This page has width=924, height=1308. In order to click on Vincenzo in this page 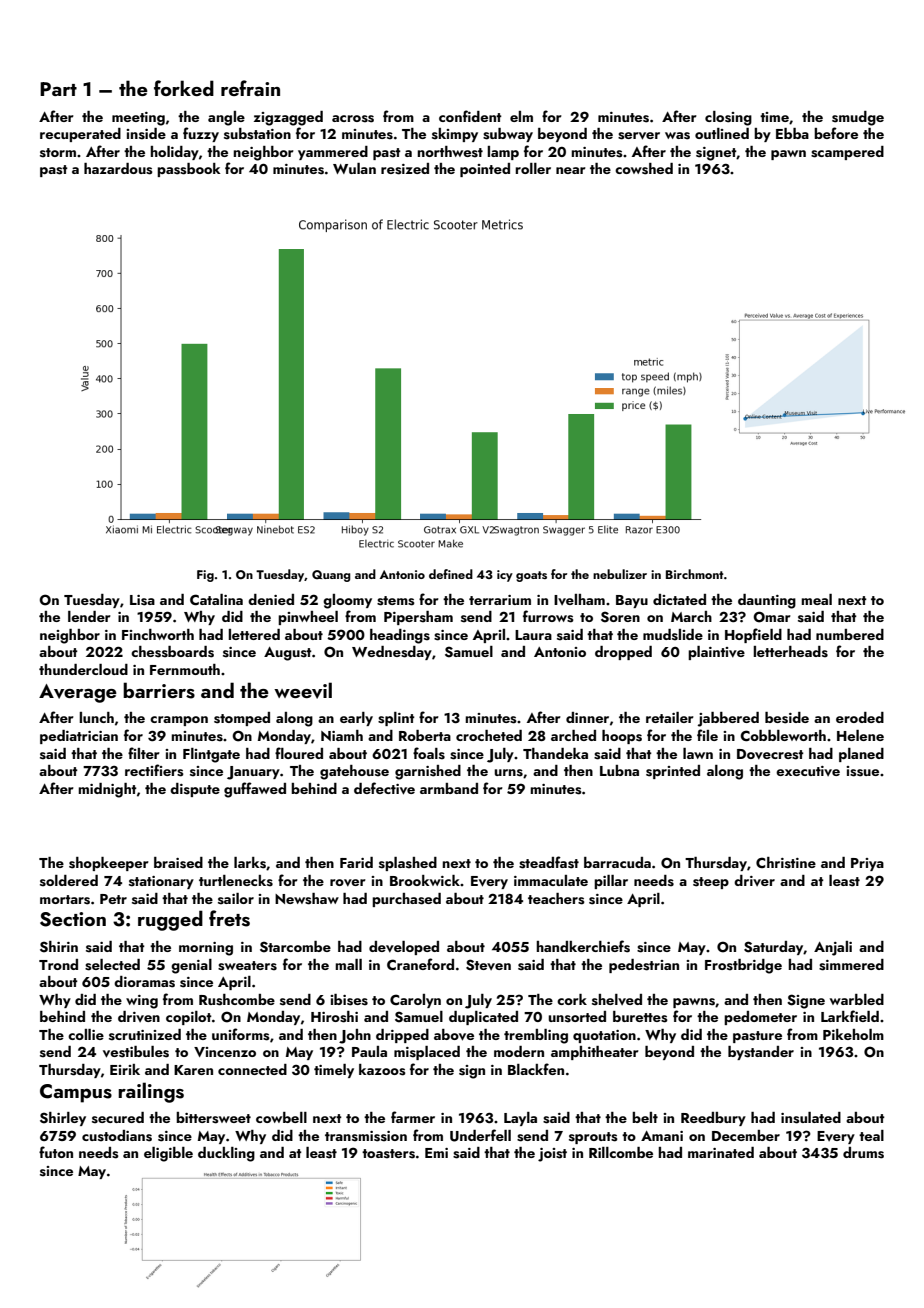, I will do `click(225, 1052)`.
